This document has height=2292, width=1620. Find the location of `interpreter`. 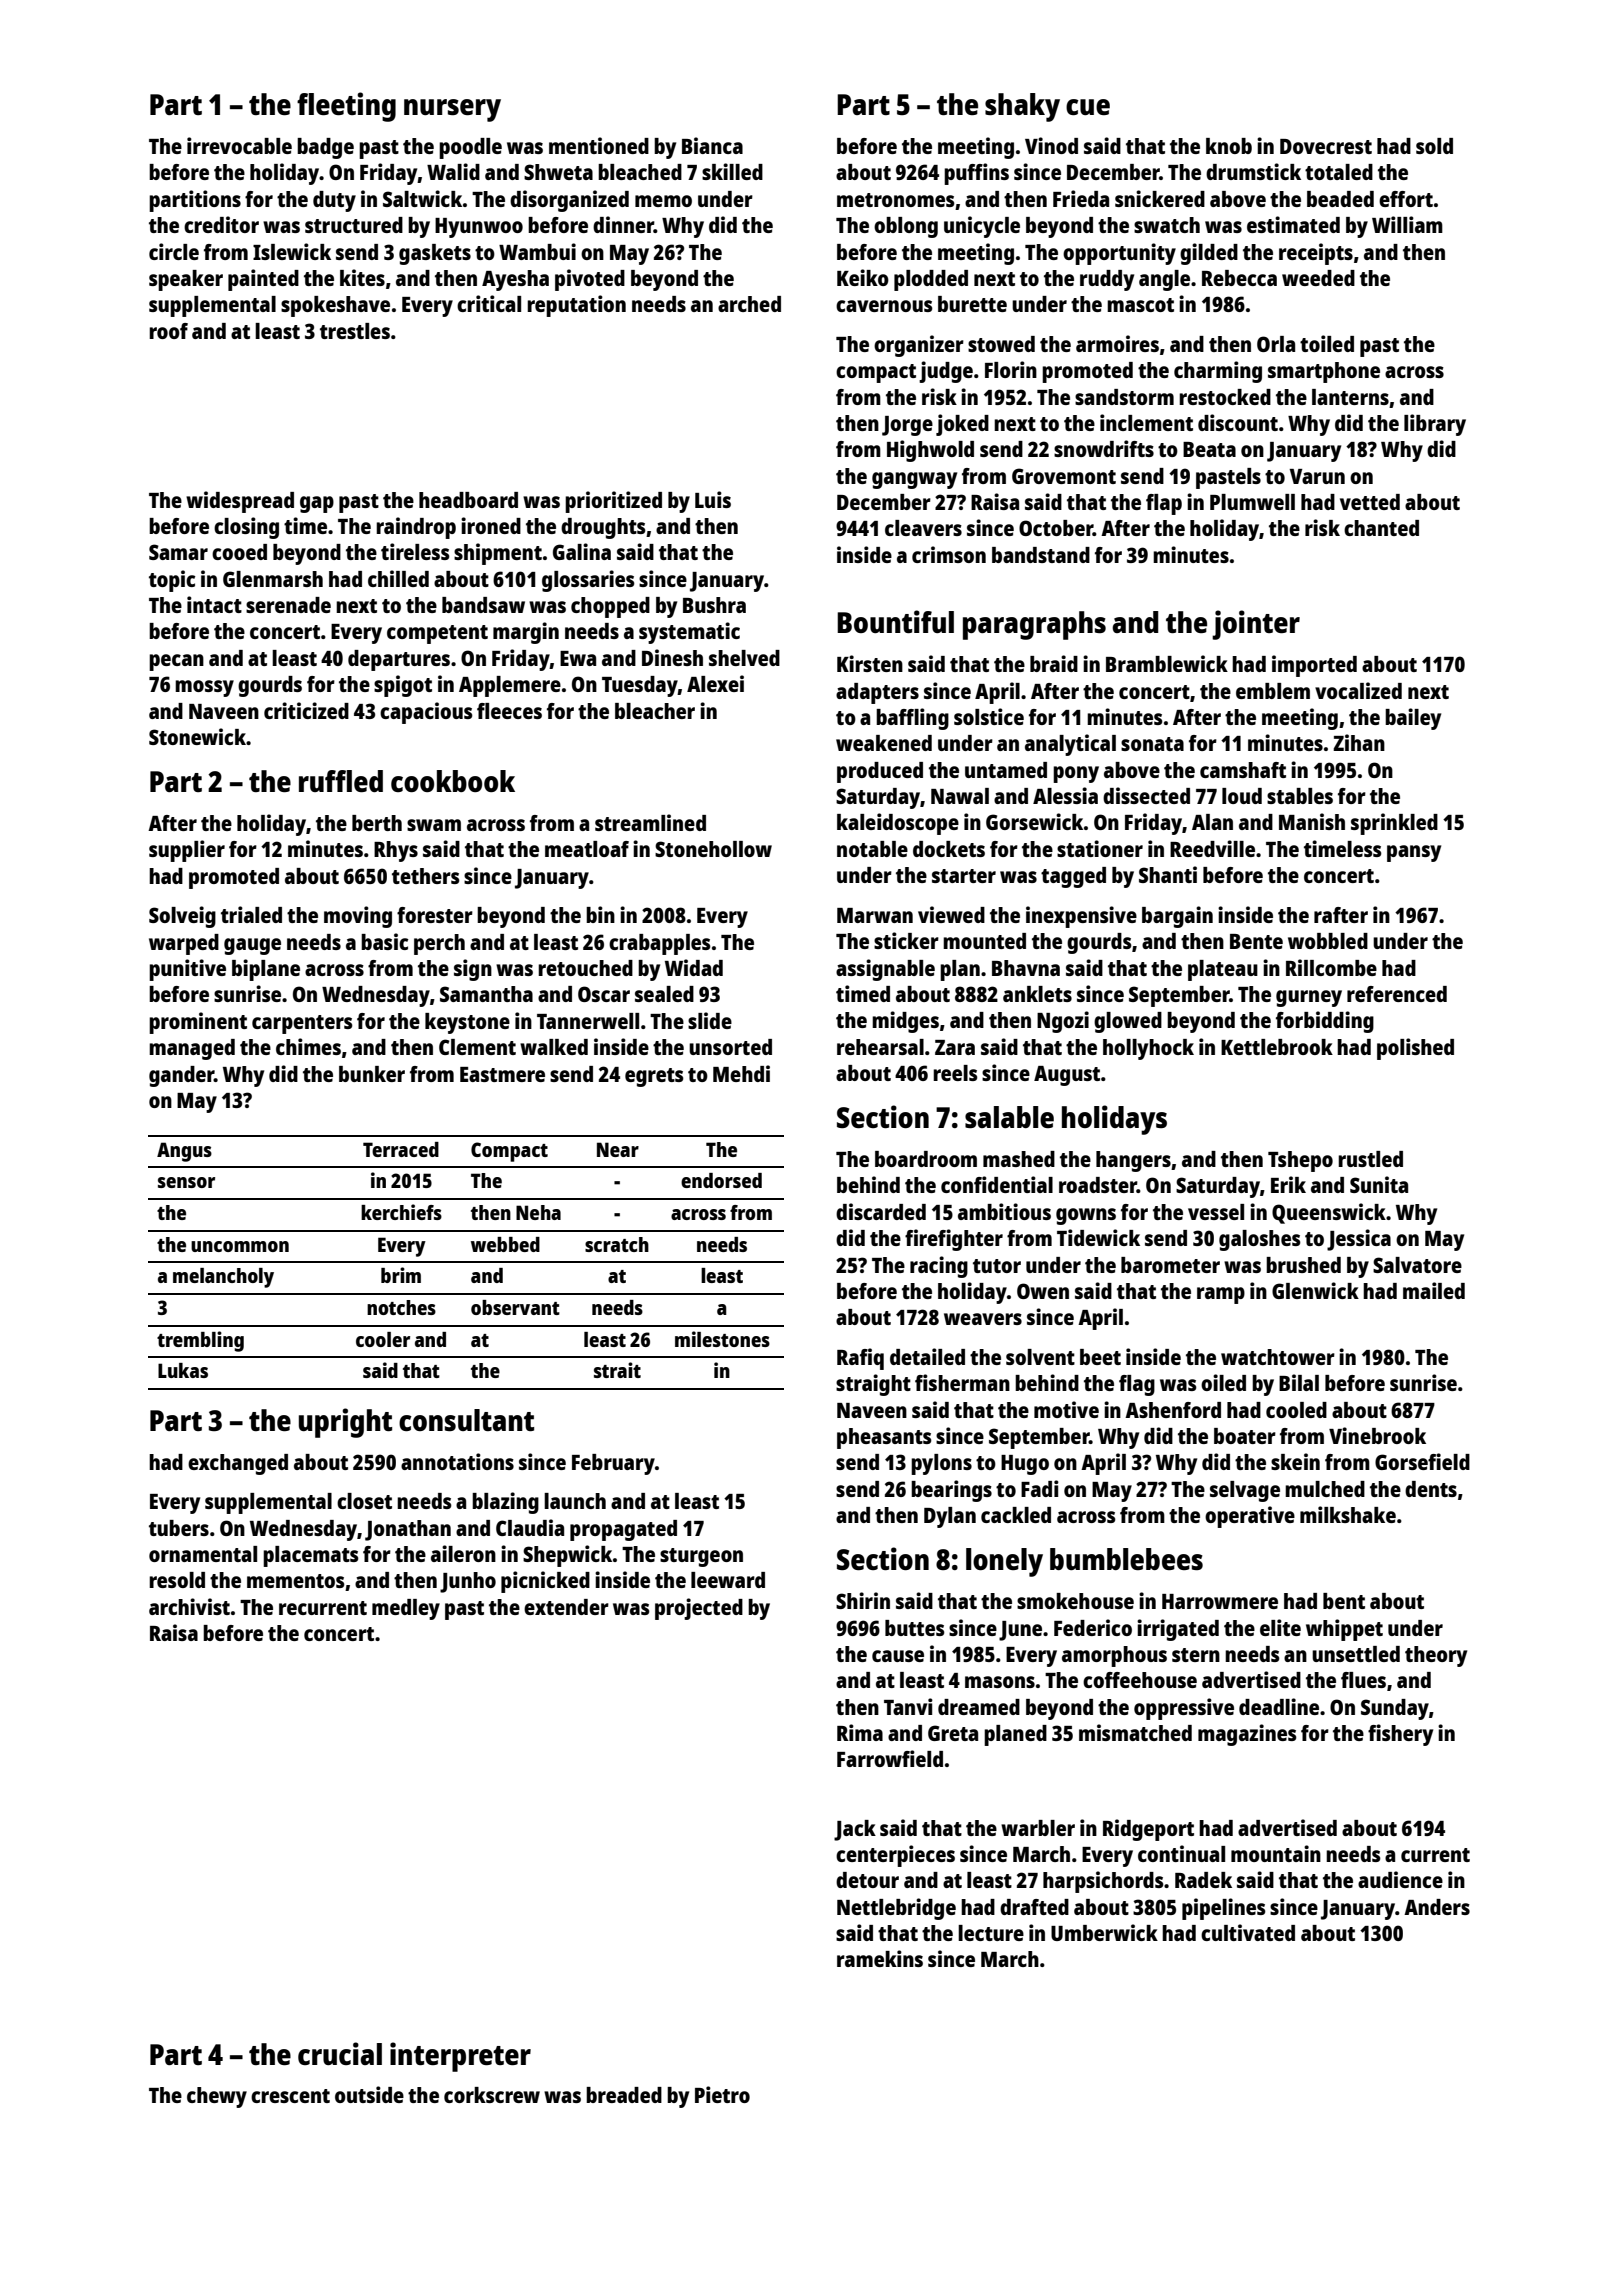

interpreter is located at coordinates (460, 2057).
